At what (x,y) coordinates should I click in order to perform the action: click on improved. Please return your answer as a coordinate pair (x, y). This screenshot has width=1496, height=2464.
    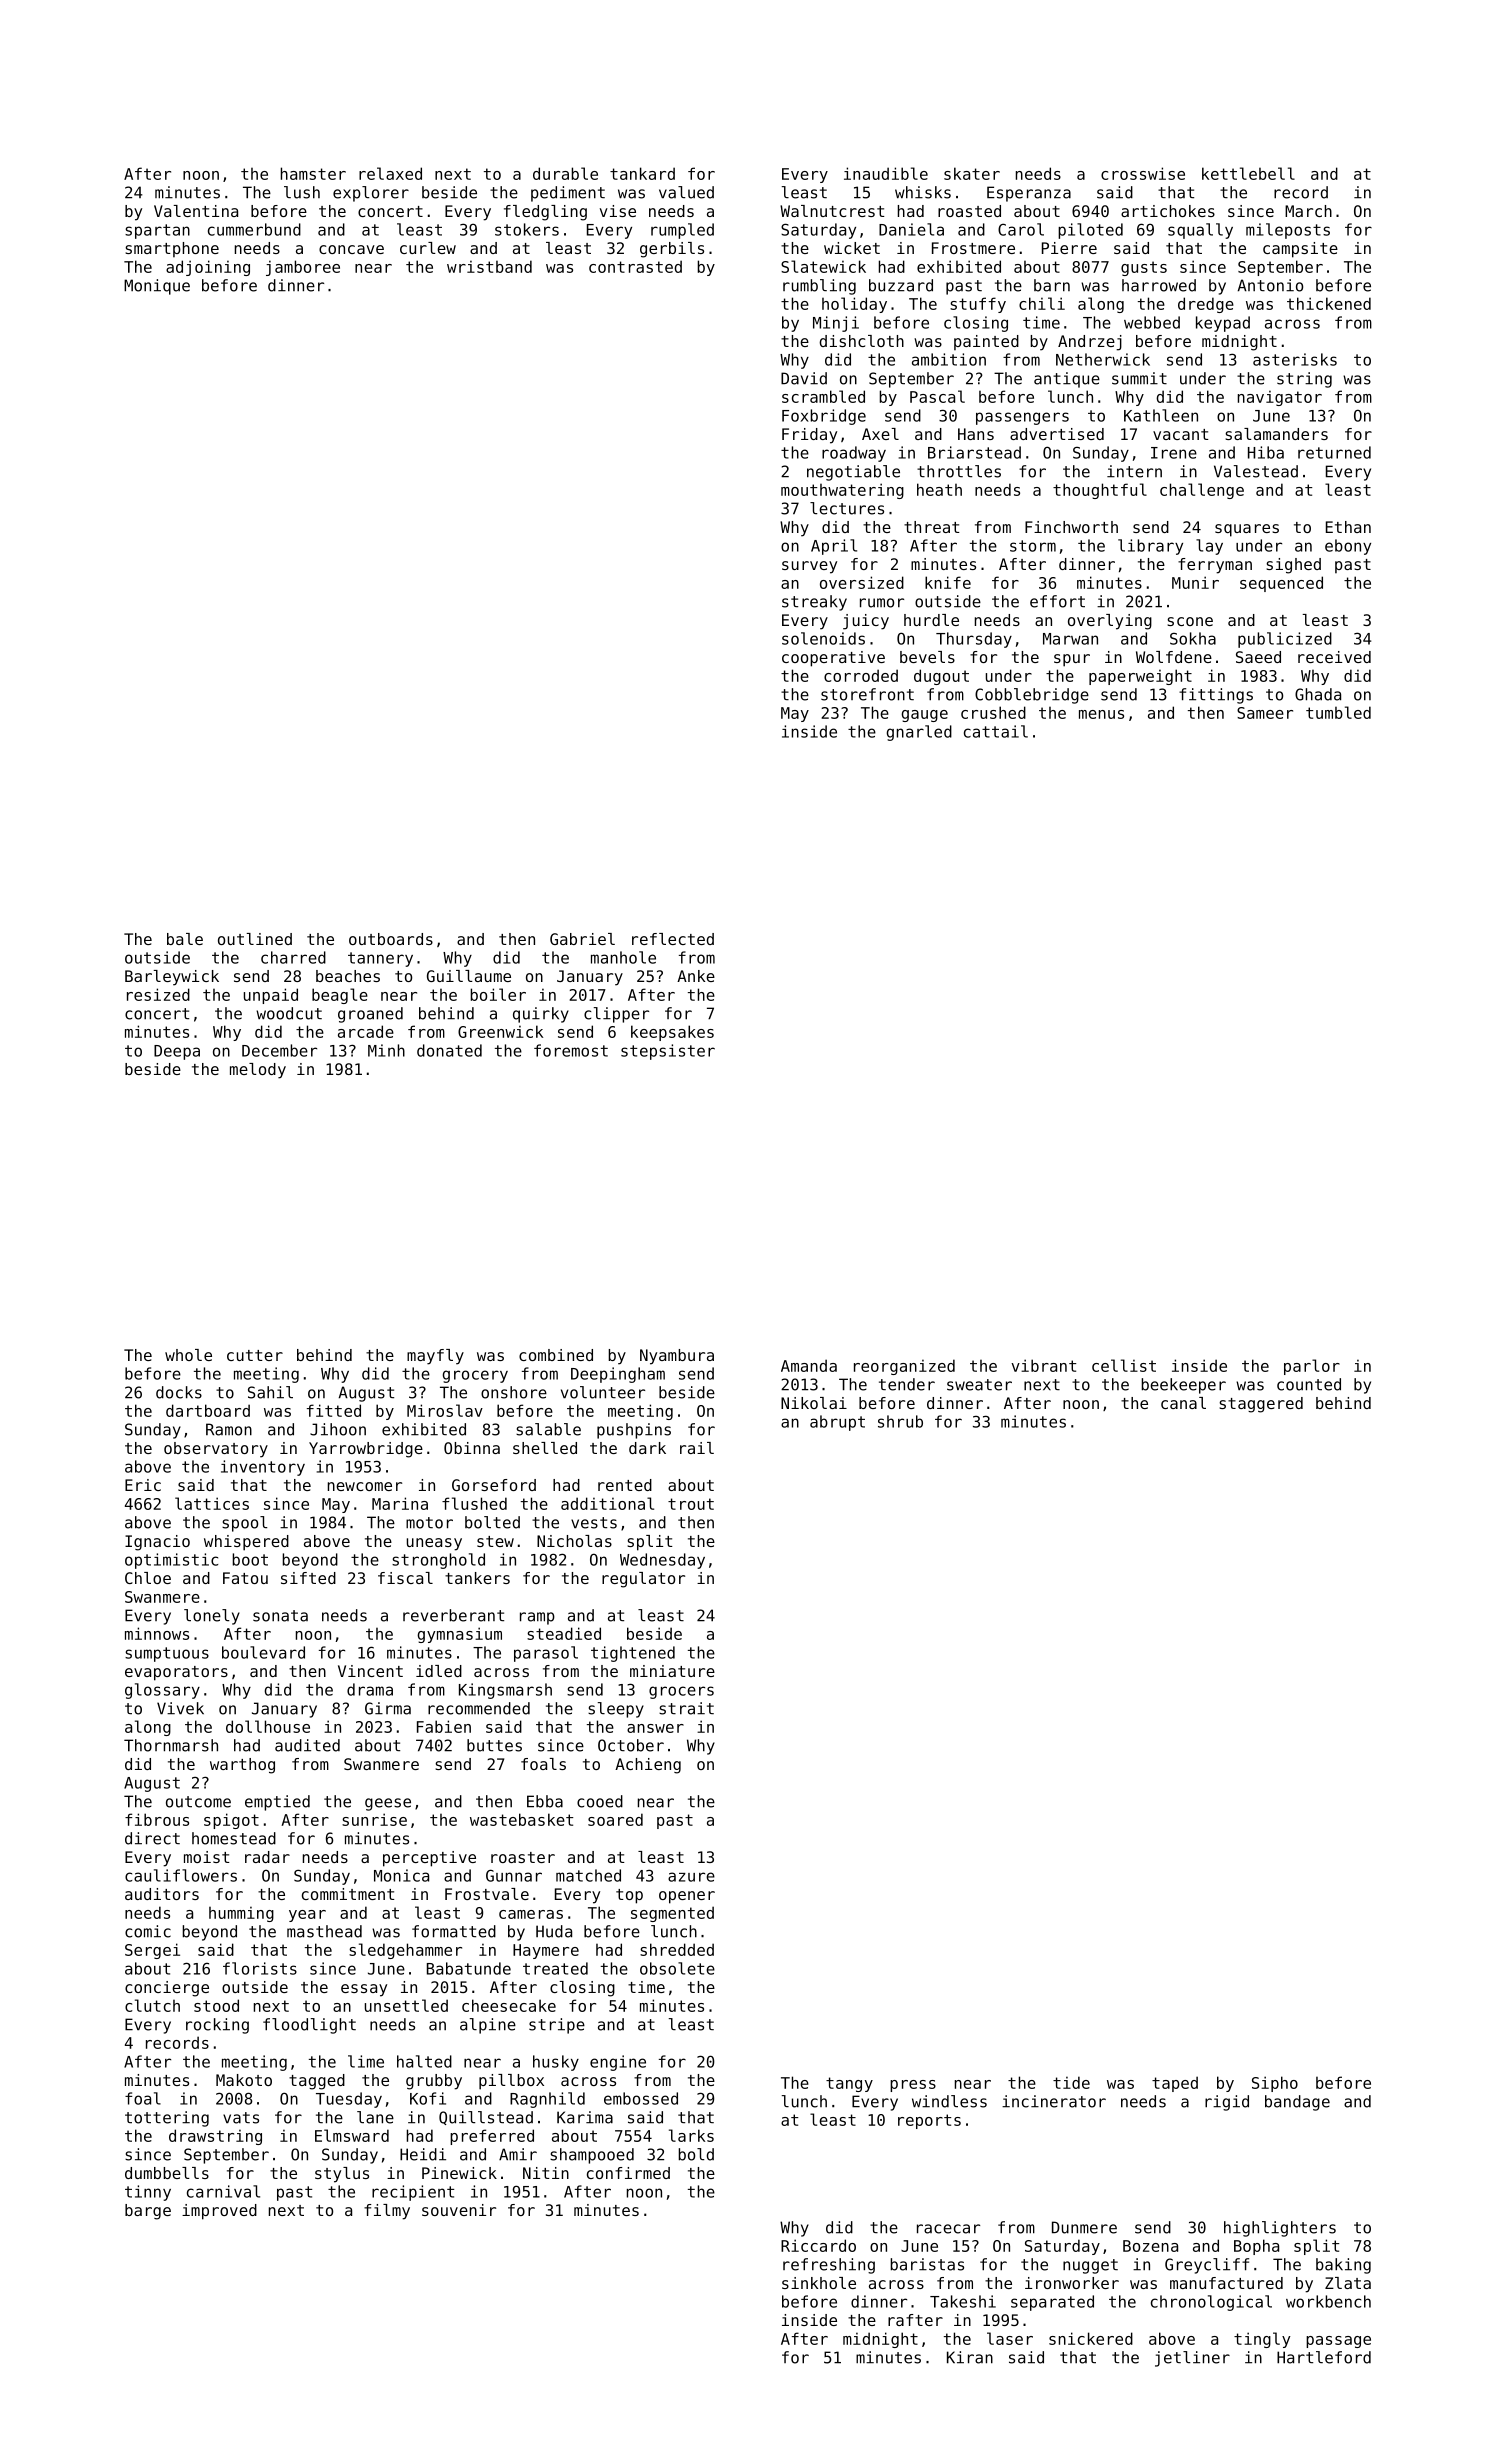
    Looking at the image, I should click on (219, 2212).
